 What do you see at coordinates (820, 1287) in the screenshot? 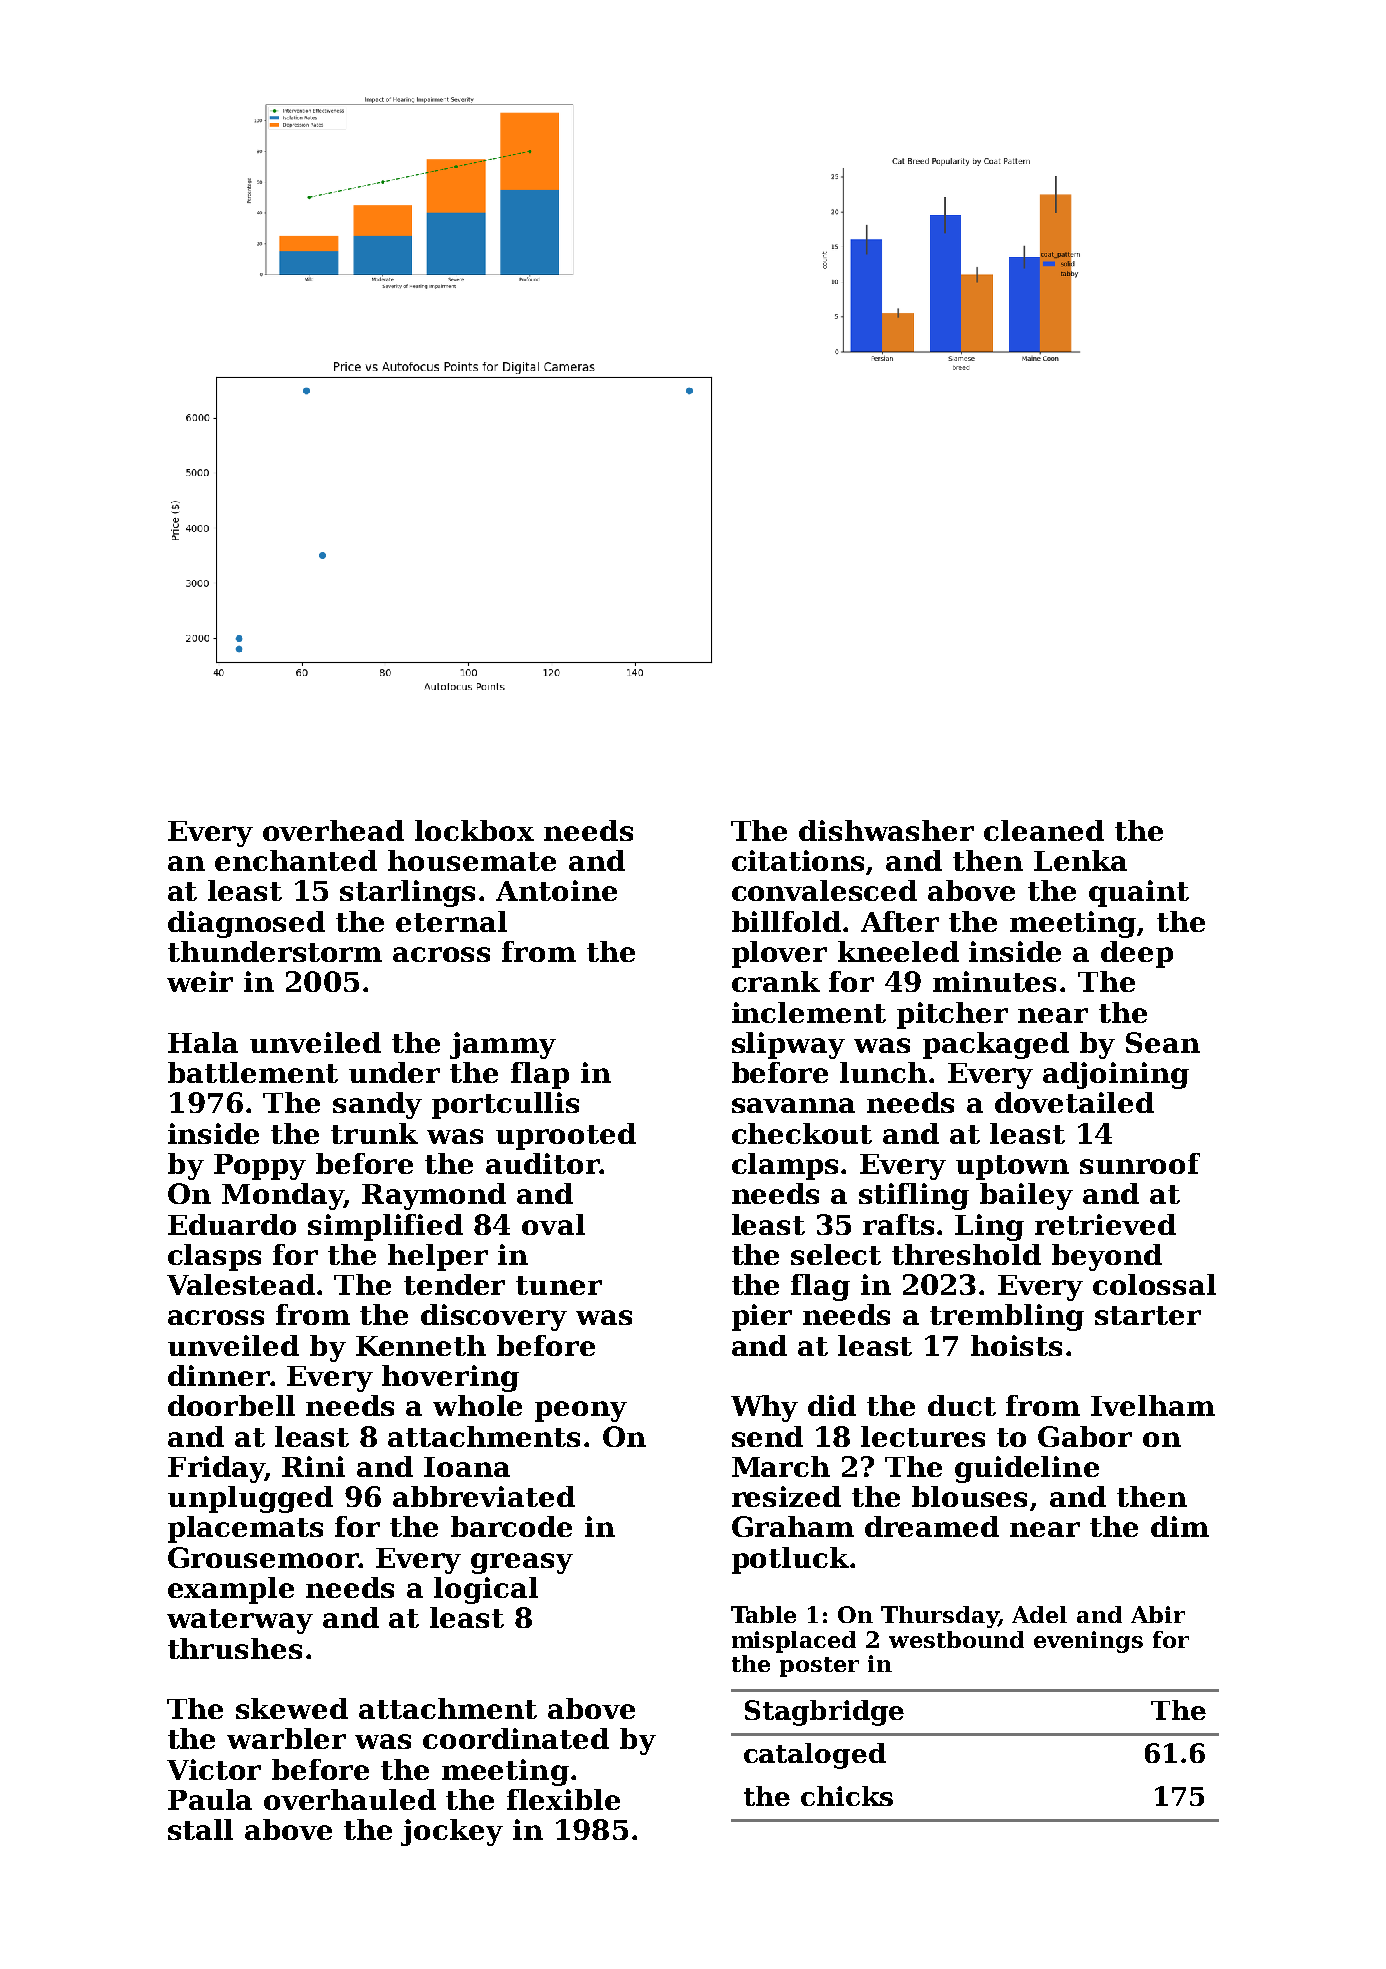
I see `flag` at bounding box center [820, 1287].
